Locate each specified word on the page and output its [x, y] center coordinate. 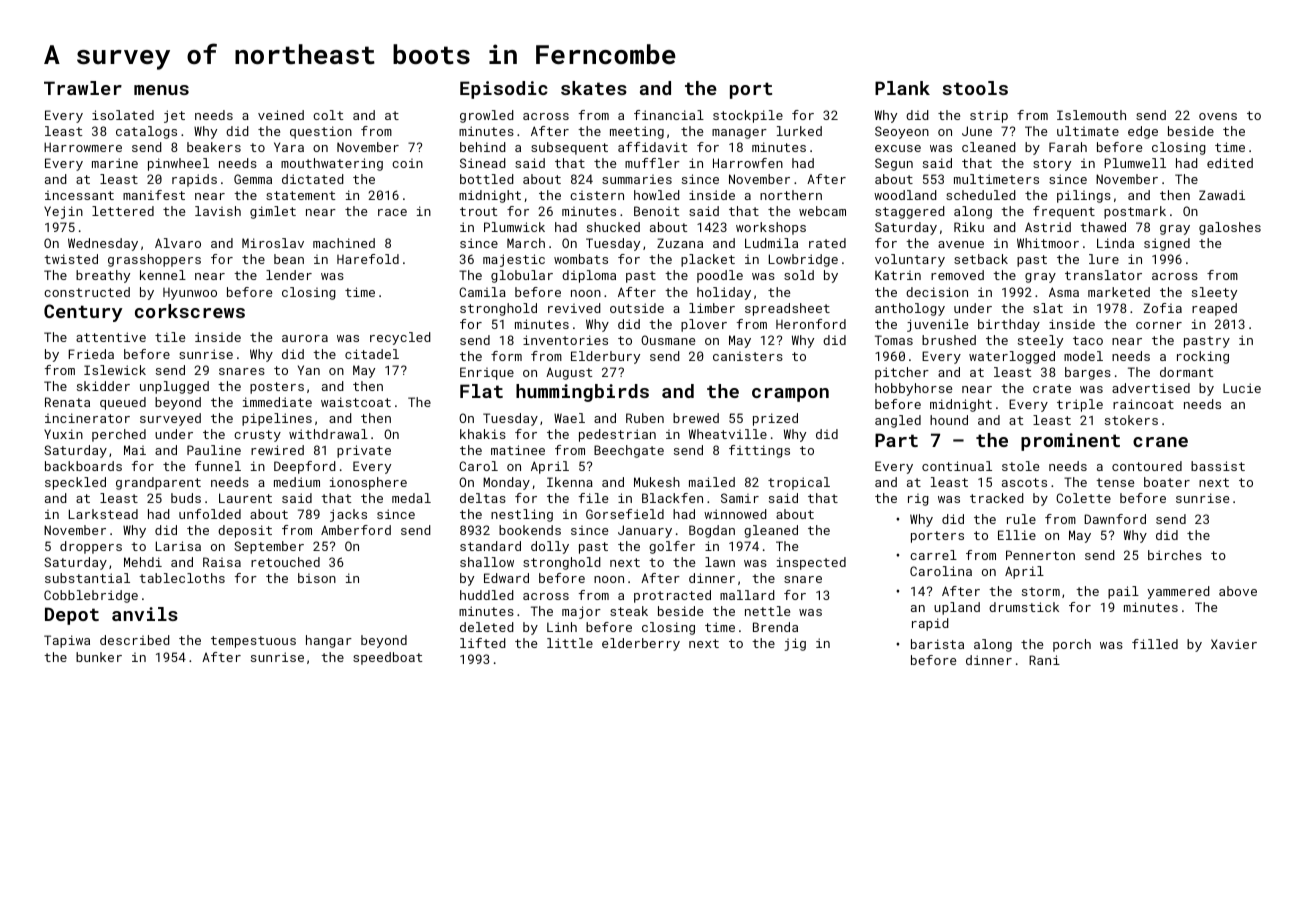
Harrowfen [748, 163]
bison [317, 578]
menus [161, 90]
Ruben [645, 418]
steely [1040, 341]
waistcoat [356, 402]
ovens [1218, 116]
